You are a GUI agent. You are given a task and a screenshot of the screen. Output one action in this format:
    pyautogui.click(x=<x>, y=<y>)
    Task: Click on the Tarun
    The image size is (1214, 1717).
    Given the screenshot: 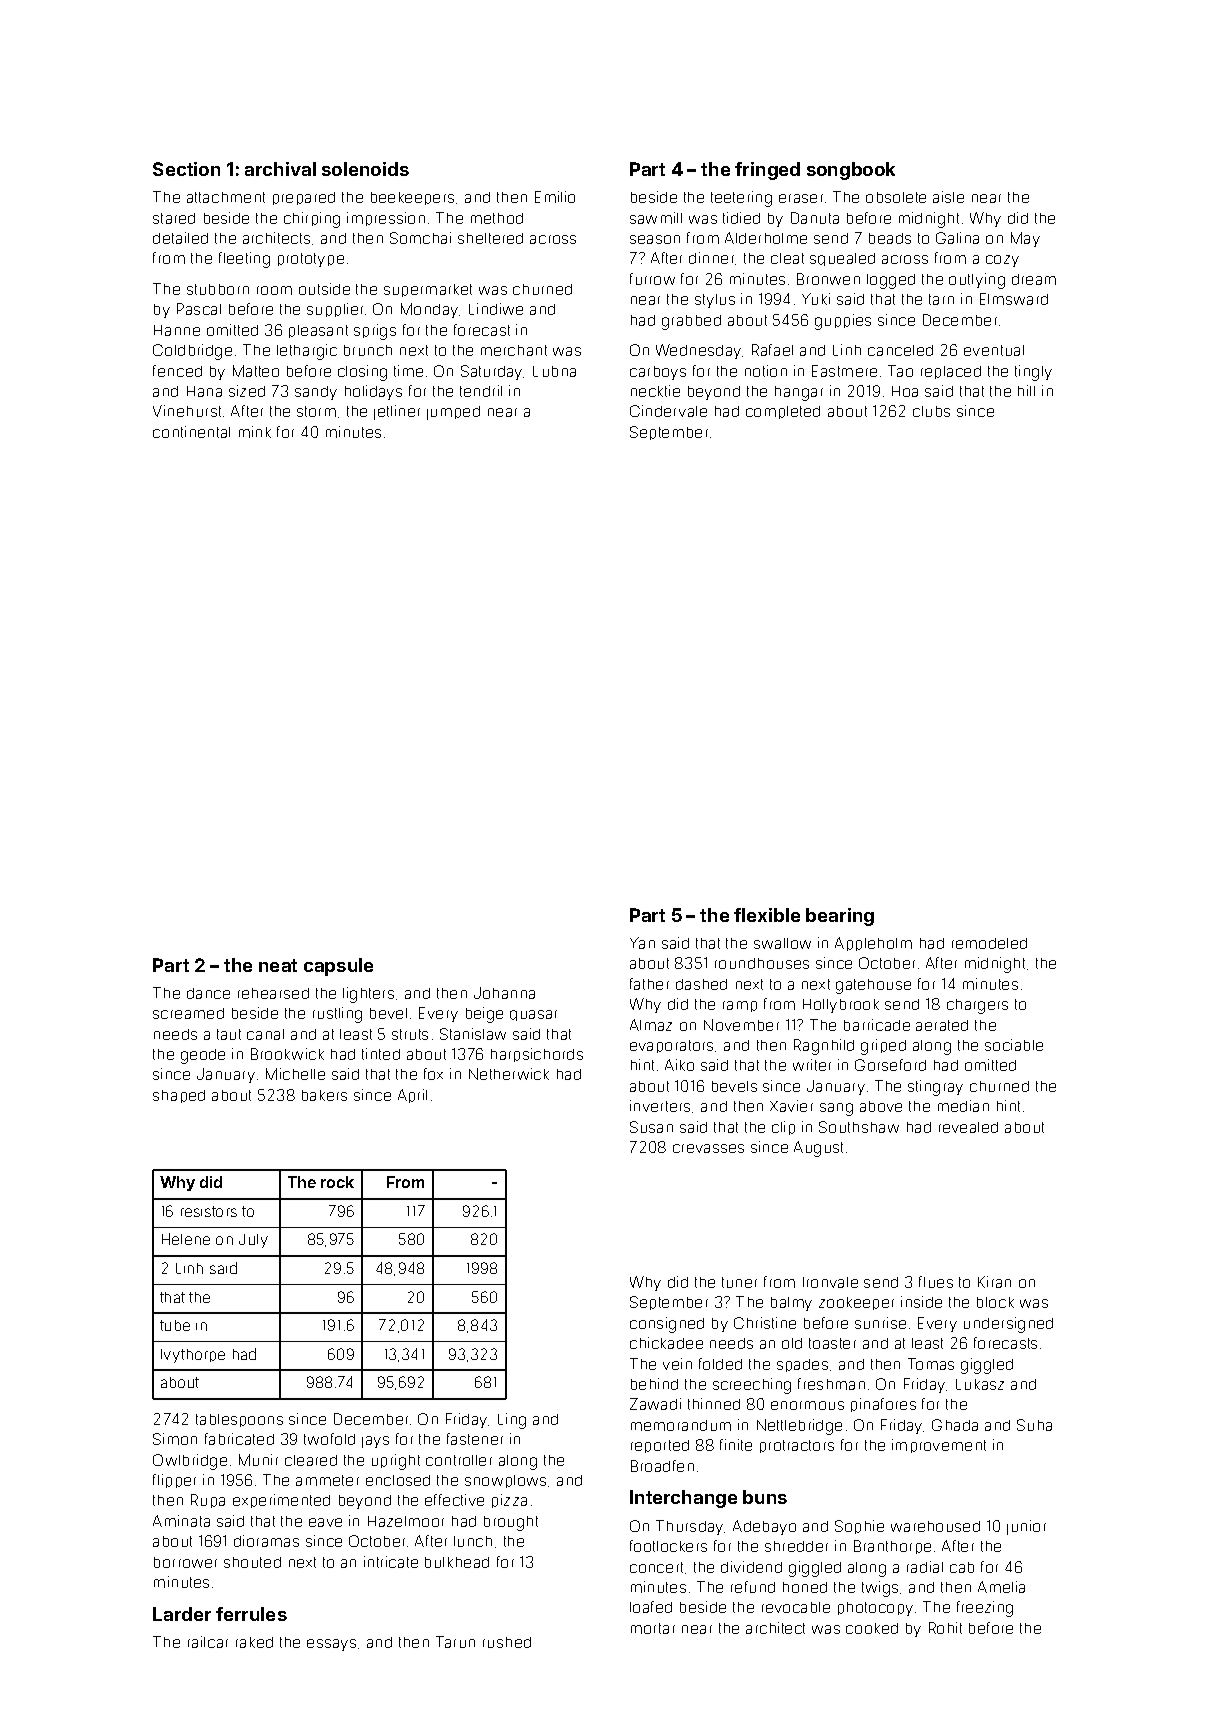 What is the action you would take?
    pyautogui.click(x=455, y=1642)
